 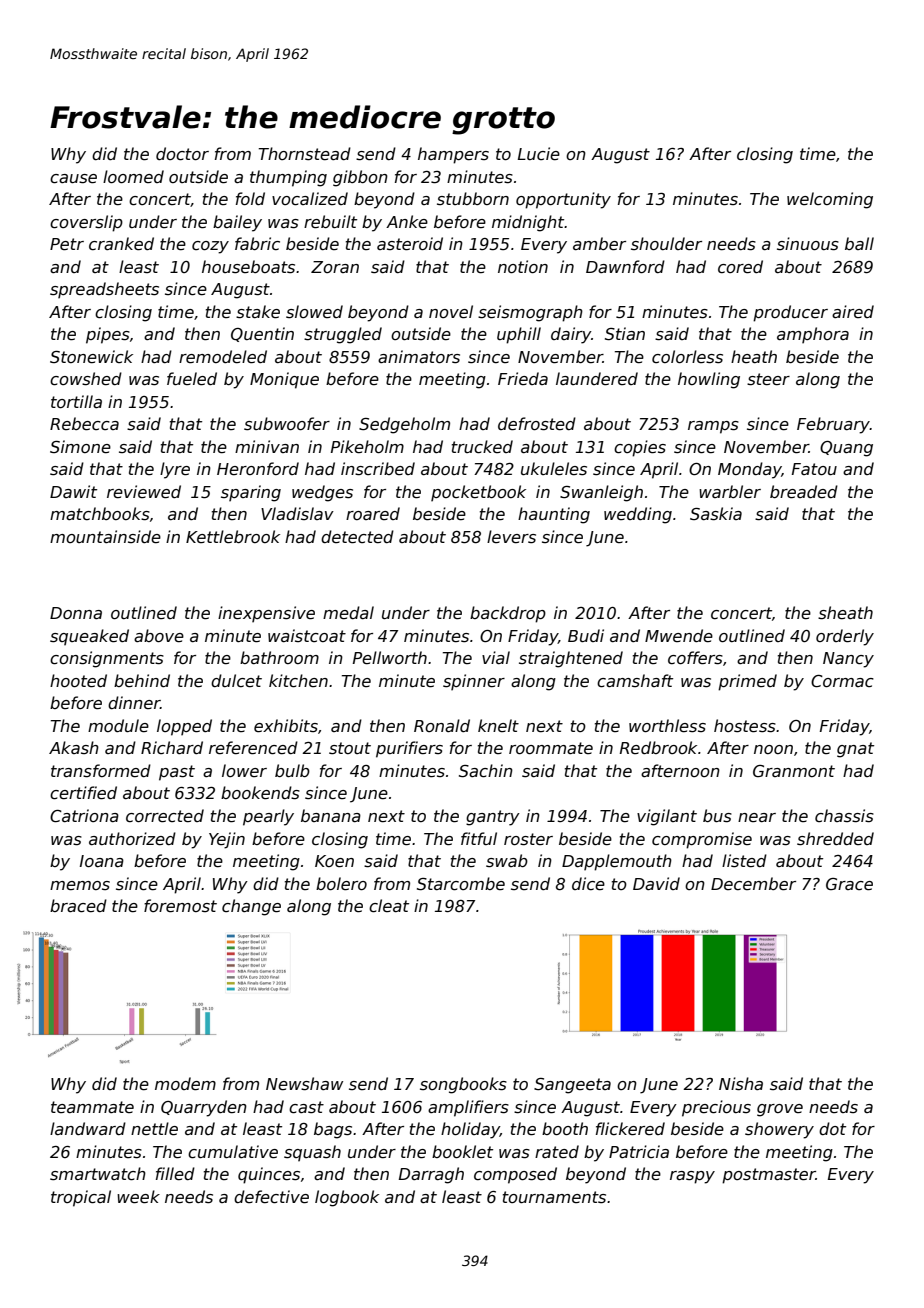 I want to click on Yejin, so click(x=227, y=840).
